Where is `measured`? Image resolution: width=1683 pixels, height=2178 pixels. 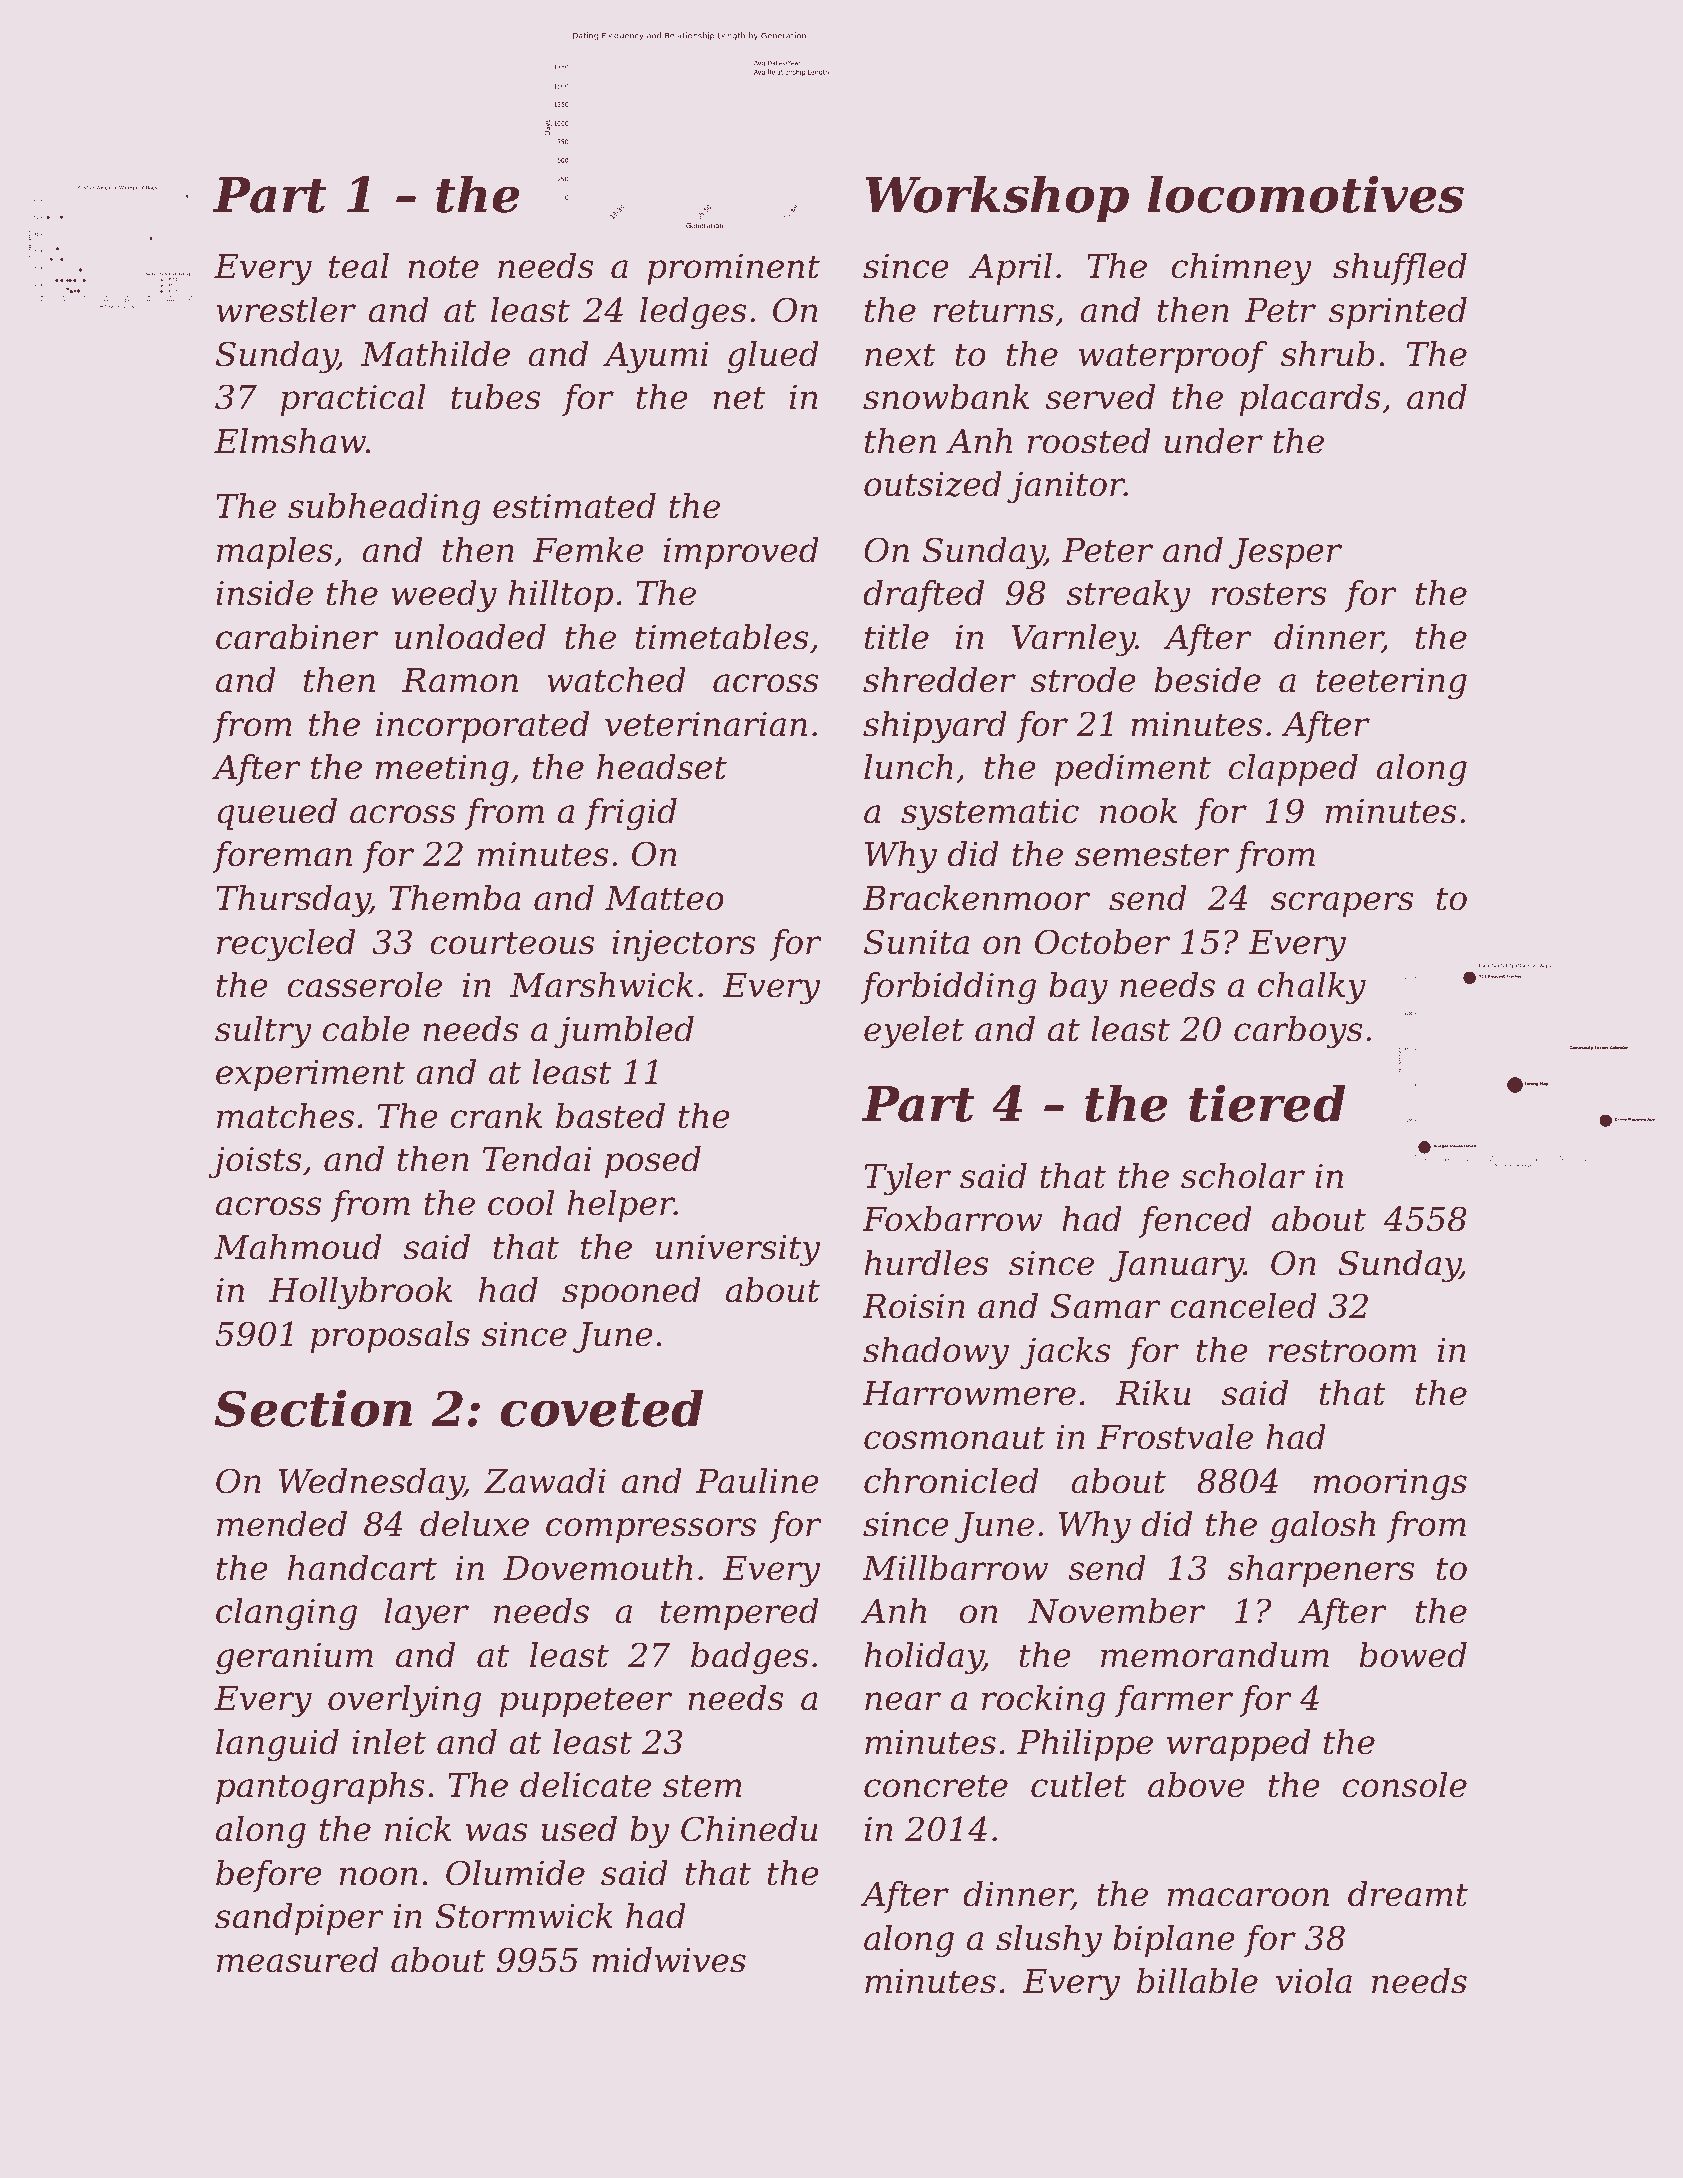 measured is located at coordinates (298, 1960).
